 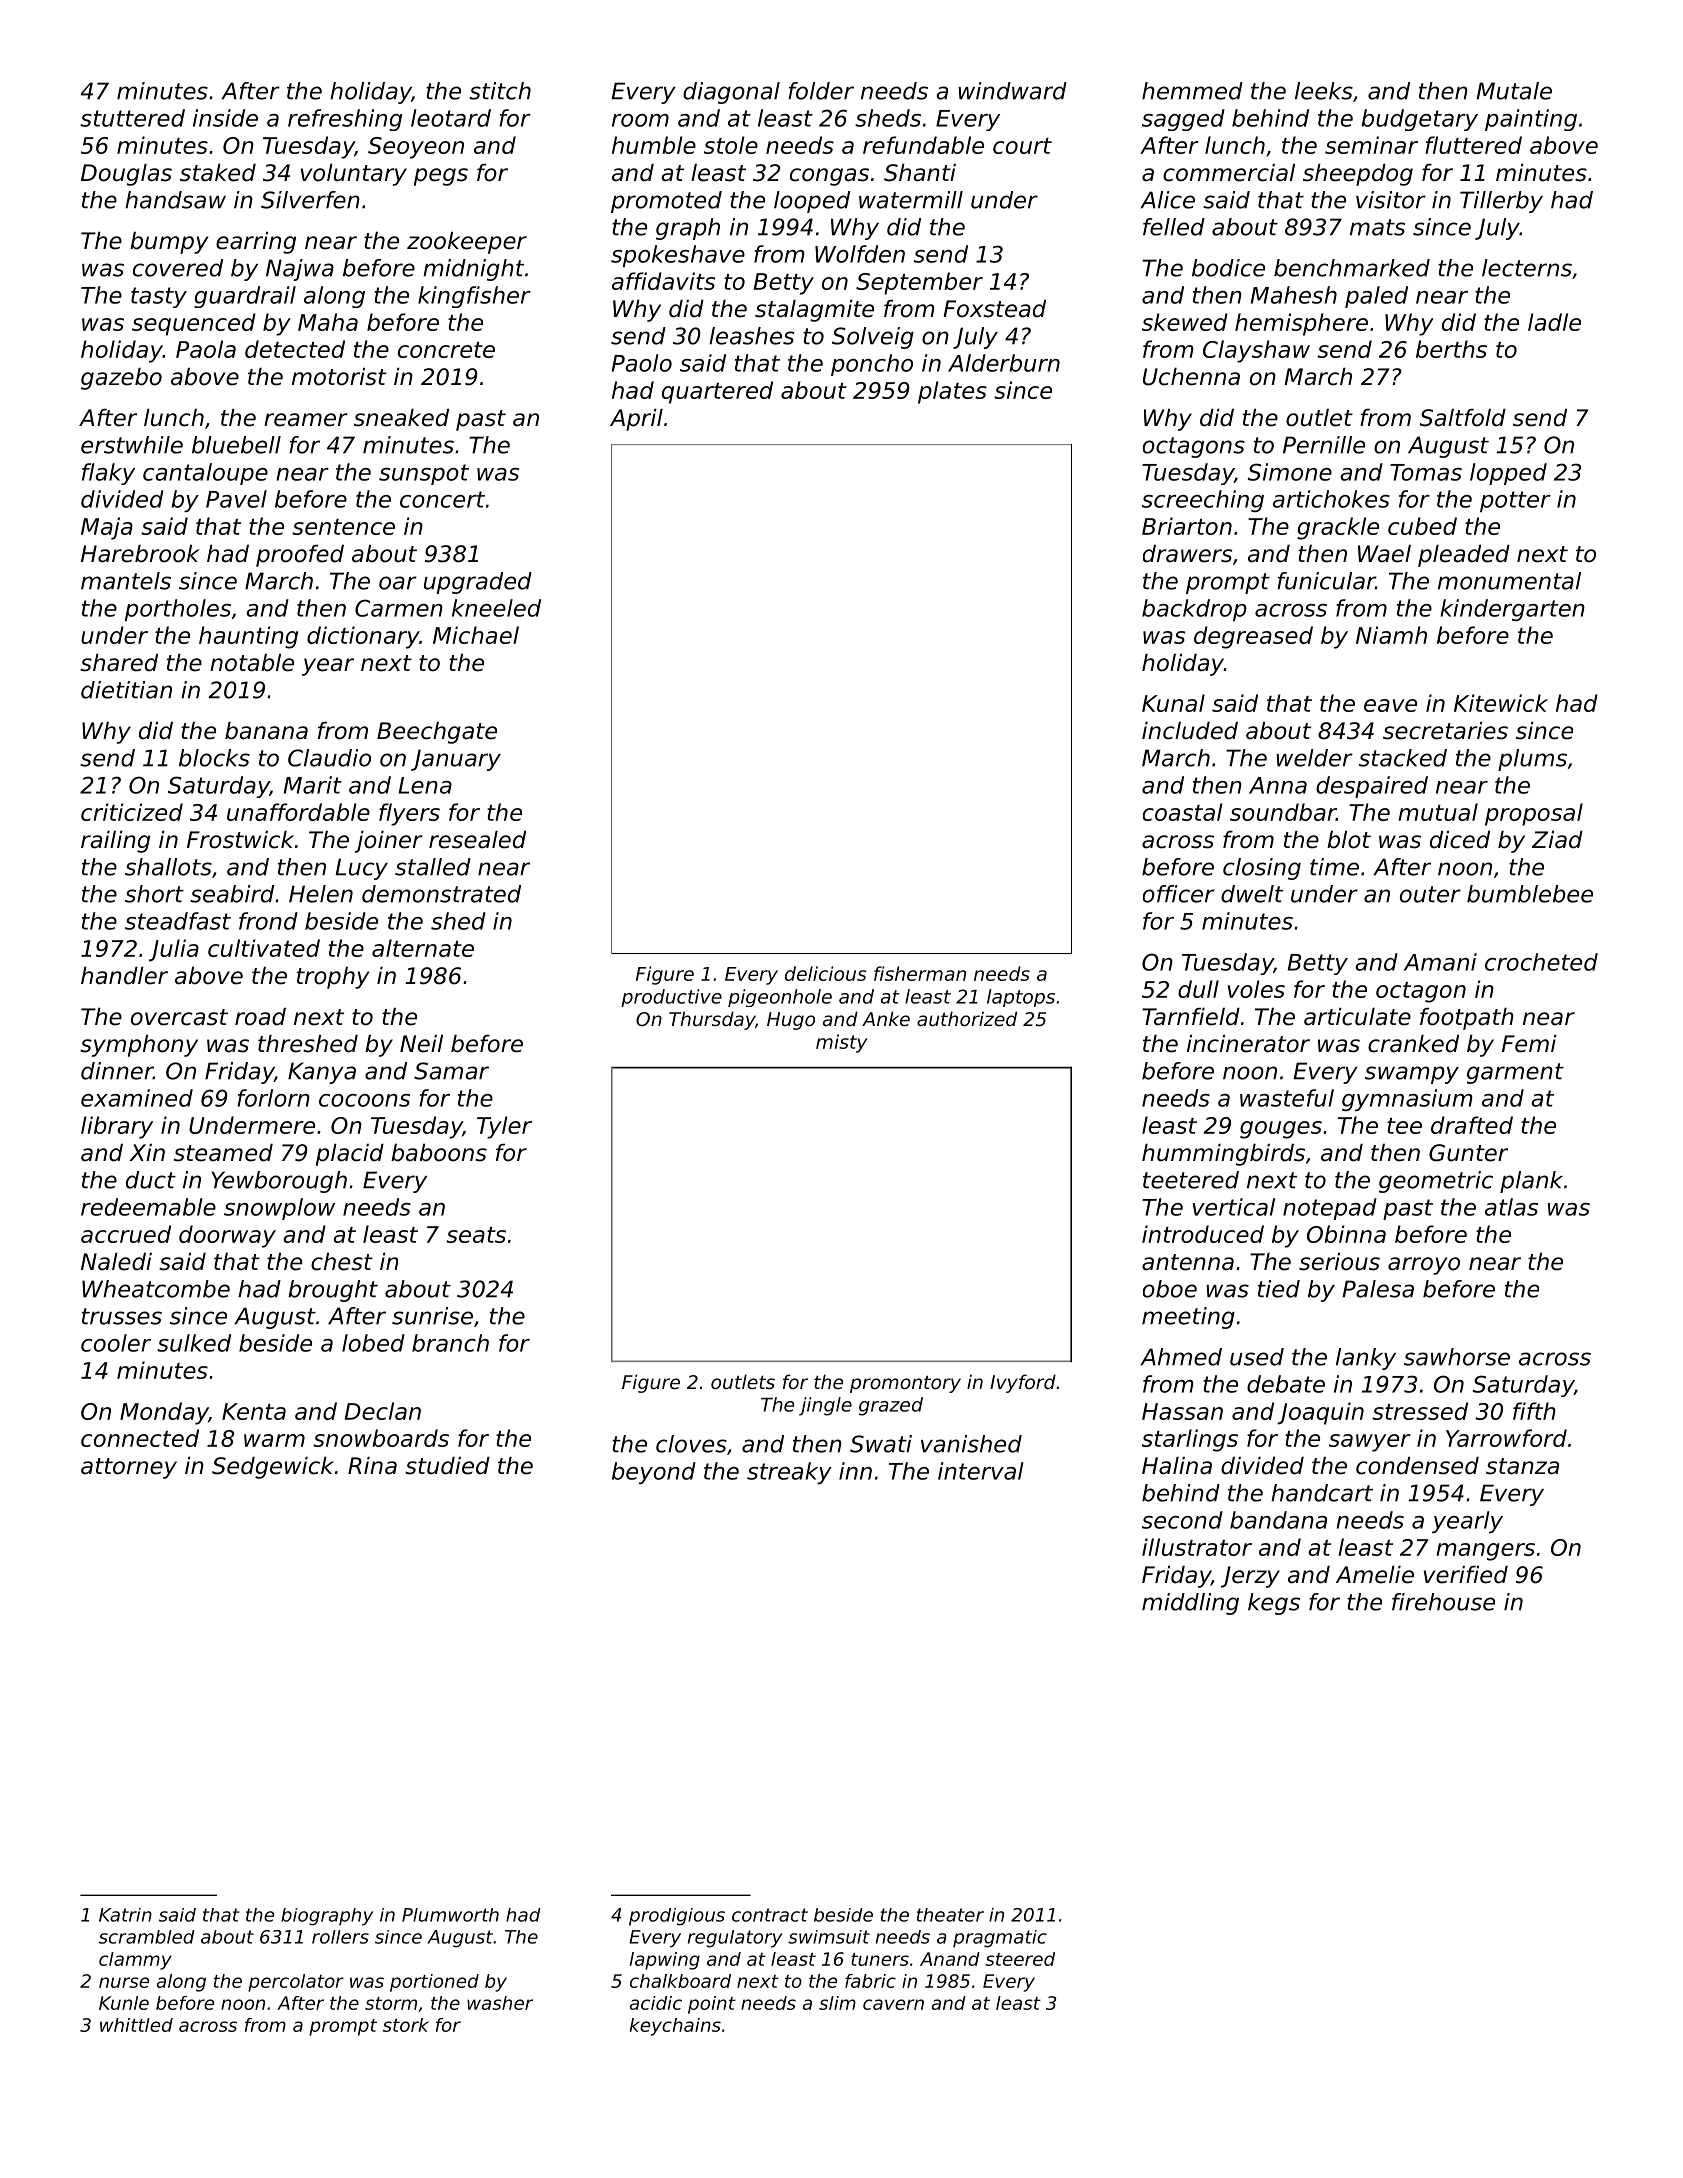 What do you see at coordinates (1443, 1602) in the screenshot?
I see `firehouse` at bounding box center [1443, 1602].
